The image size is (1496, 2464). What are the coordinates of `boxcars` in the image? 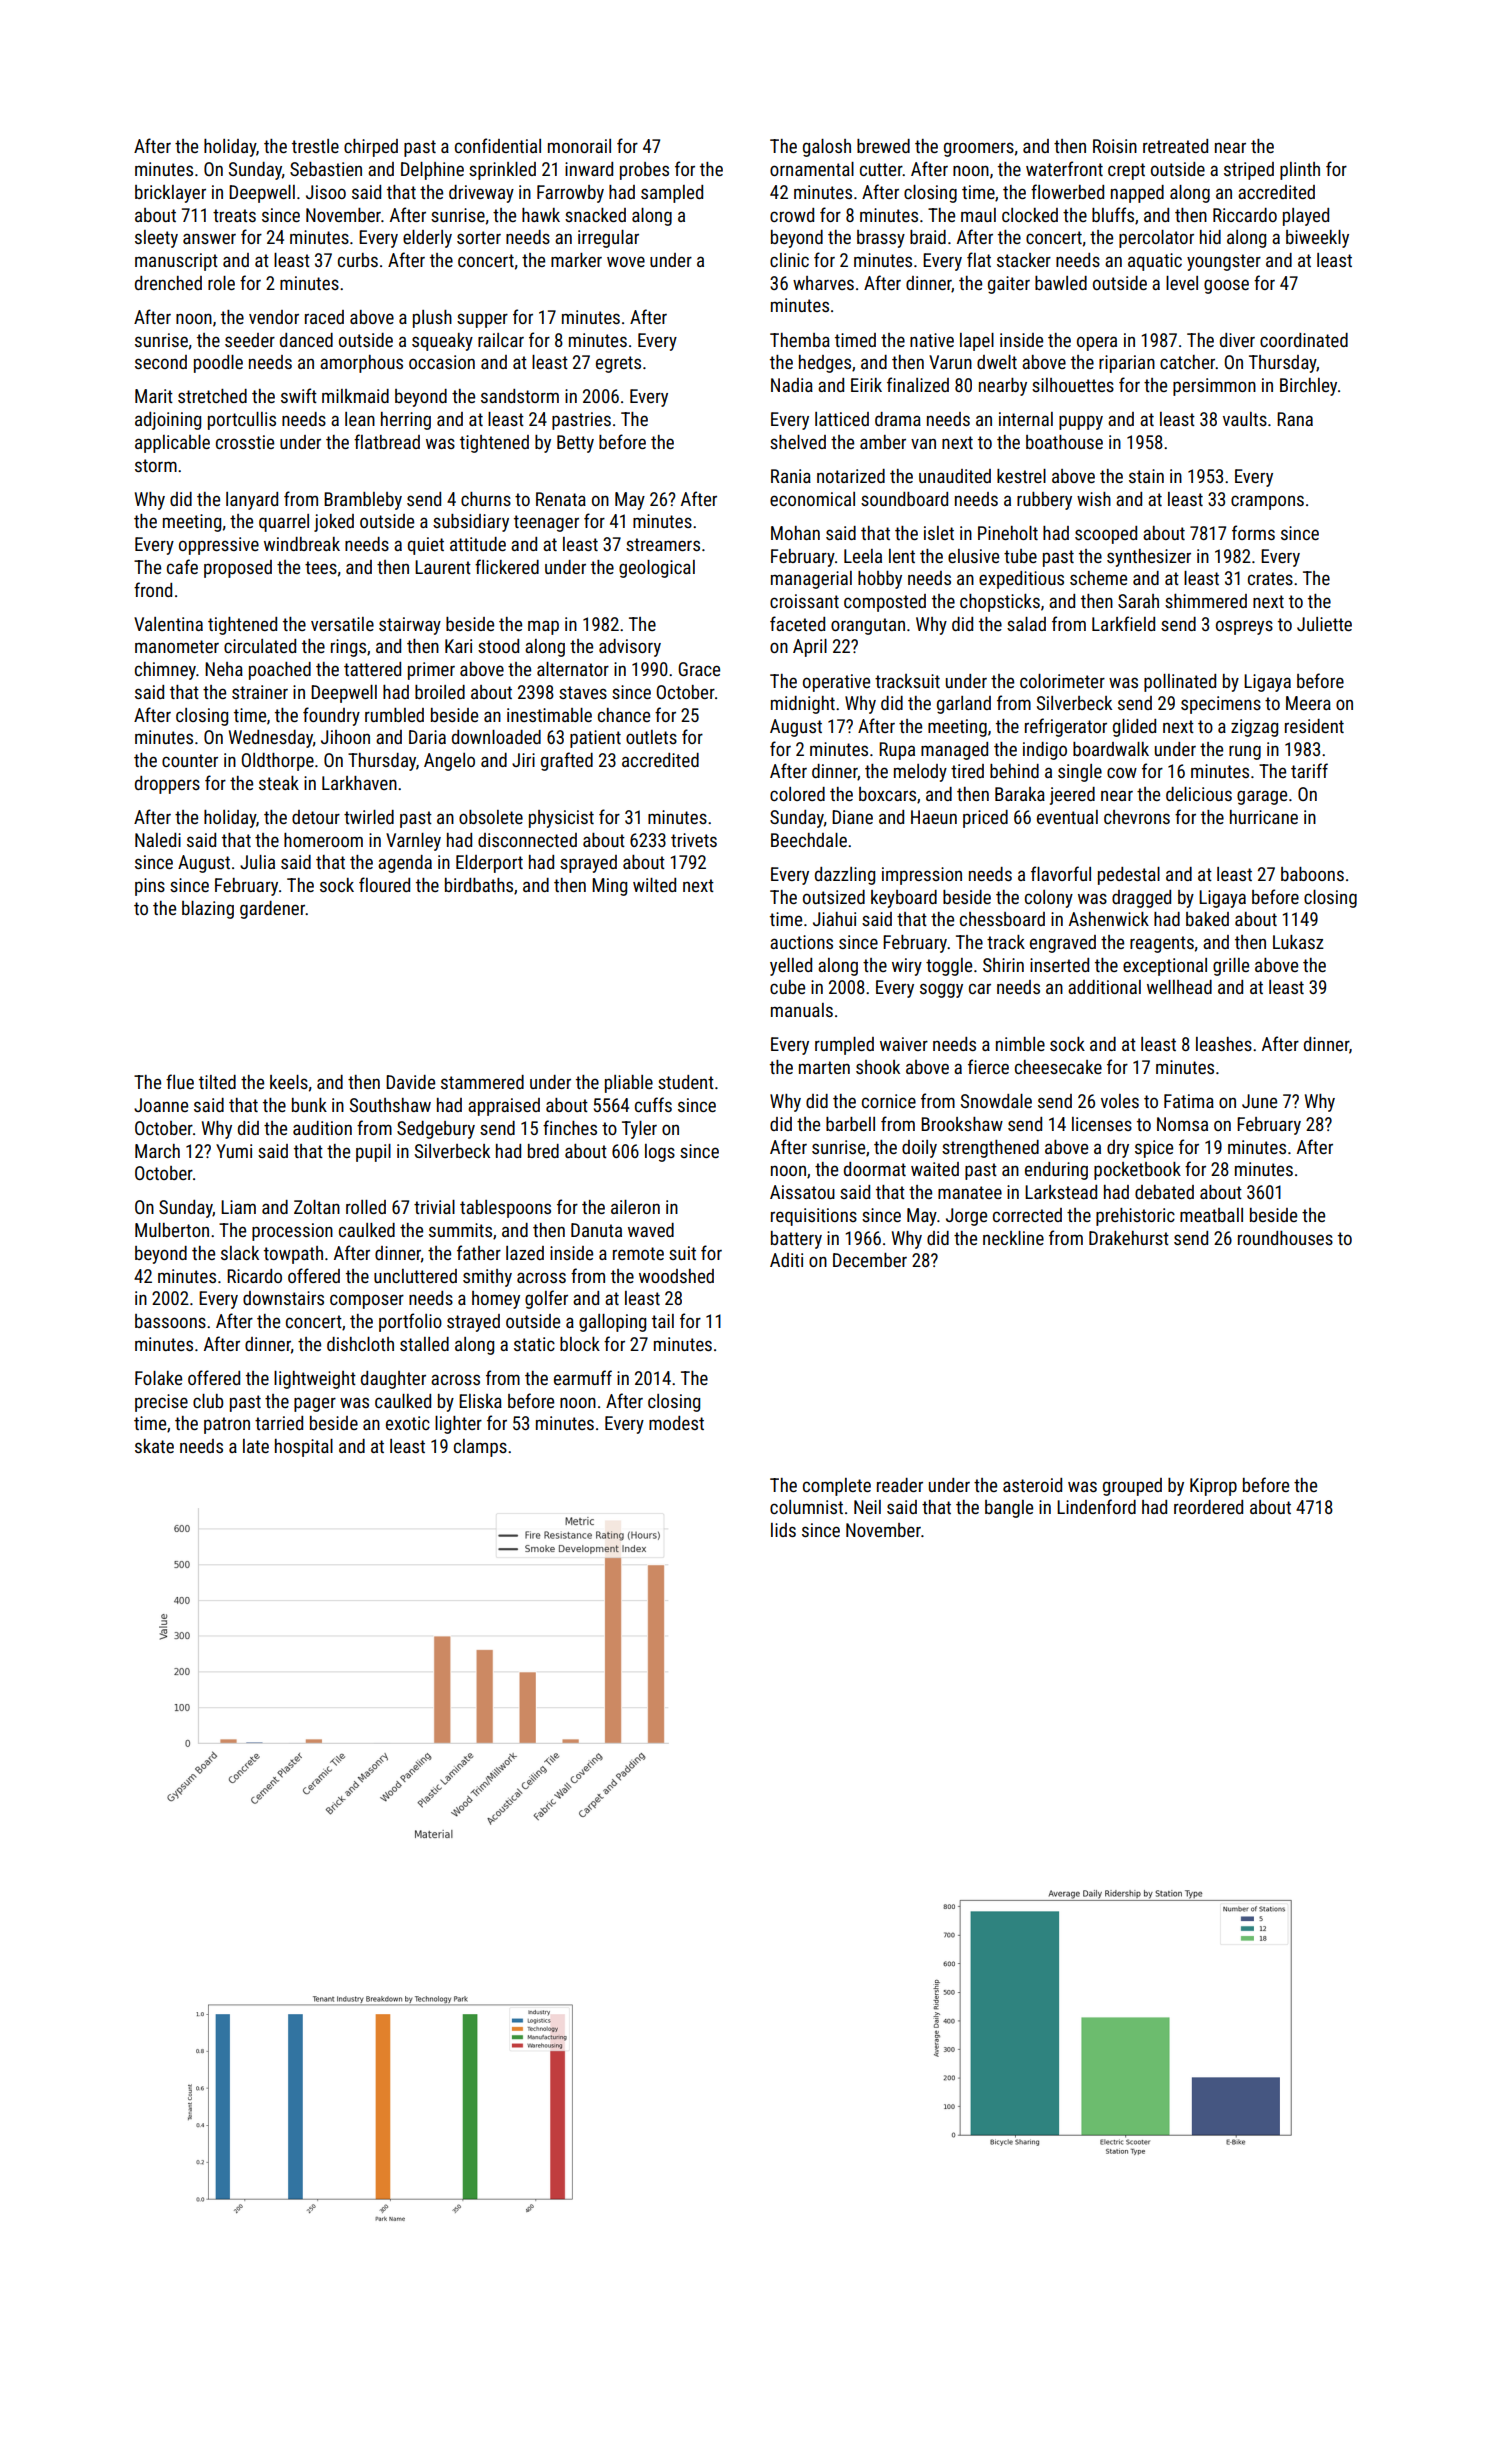 It's located at (887, 794).
